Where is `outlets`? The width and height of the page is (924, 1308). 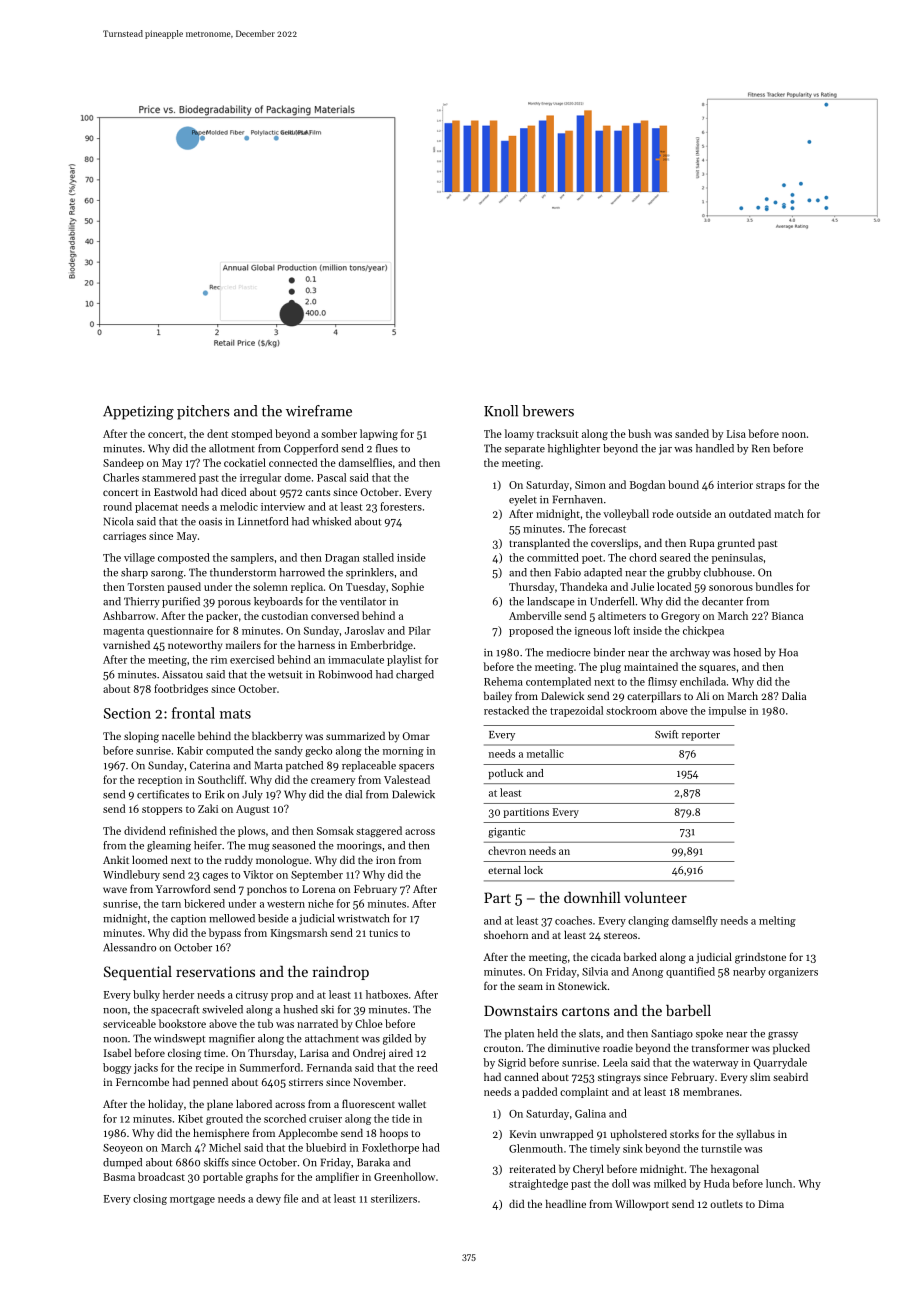
outlets is located at coordinates (726, 1203).
